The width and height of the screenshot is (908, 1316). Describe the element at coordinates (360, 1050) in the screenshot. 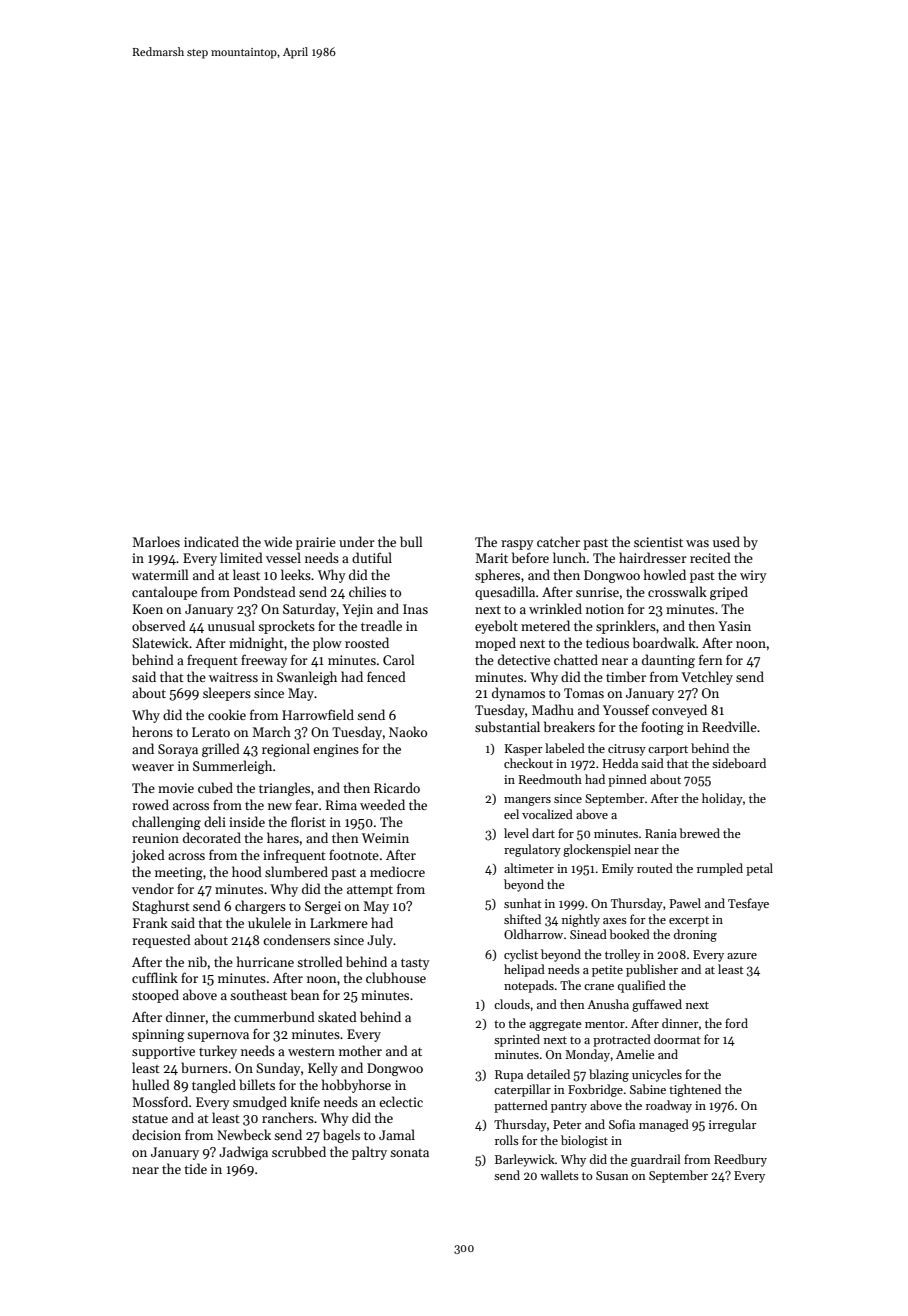

I see `mother` at that location.
